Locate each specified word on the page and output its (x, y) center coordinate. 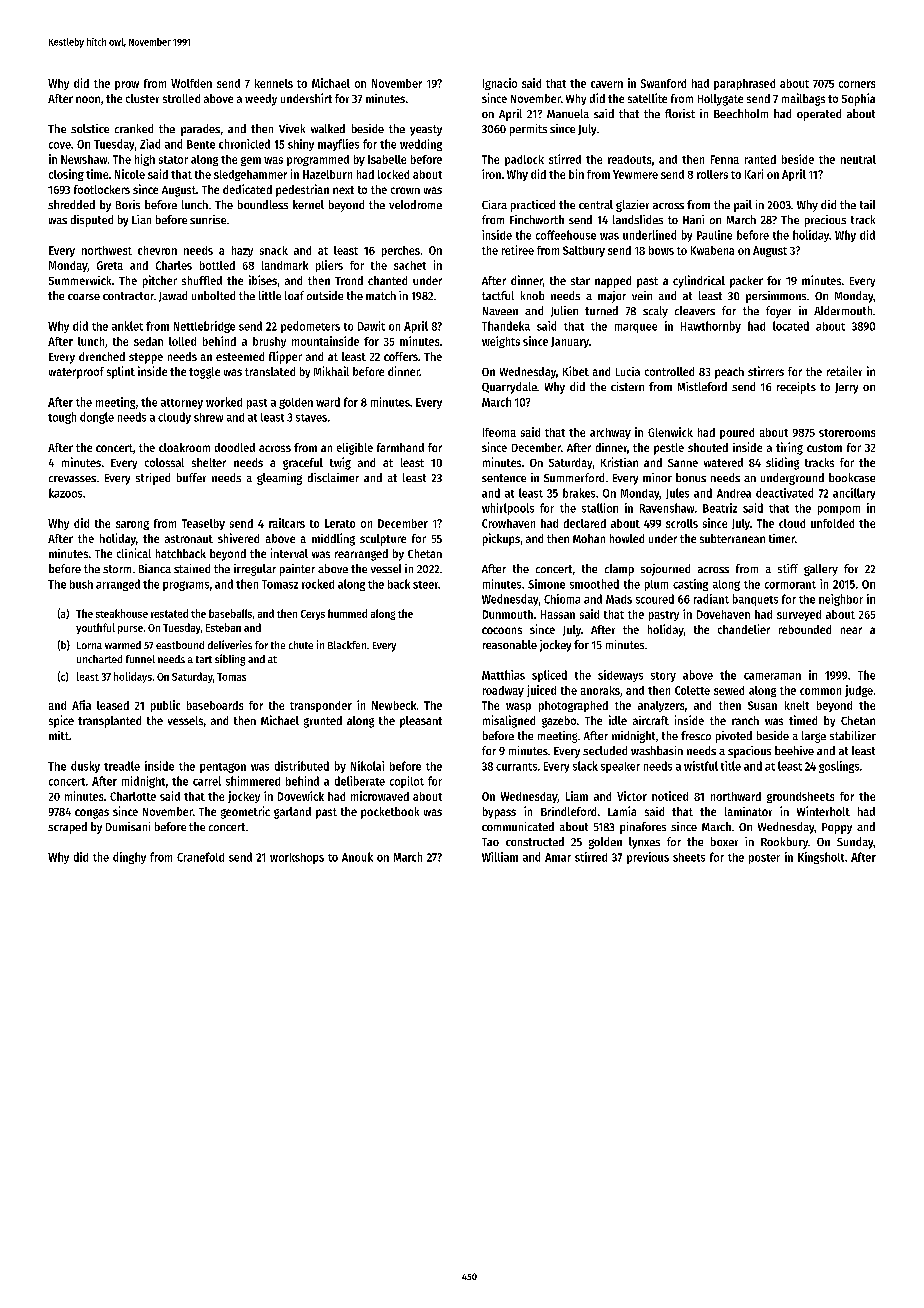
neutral (858, 159)
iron (491, 174)
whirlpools (508, 509)
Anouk (357, 857)
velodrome (415, 204)
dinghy (129, 858)
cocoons (502, 630)
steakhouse (122, 613)
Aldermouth (843, 310)
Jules (677, 493)
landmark (285, 265)
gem (251, 161)
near (851, 630)
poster (764, 859)
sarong (132, 525)
